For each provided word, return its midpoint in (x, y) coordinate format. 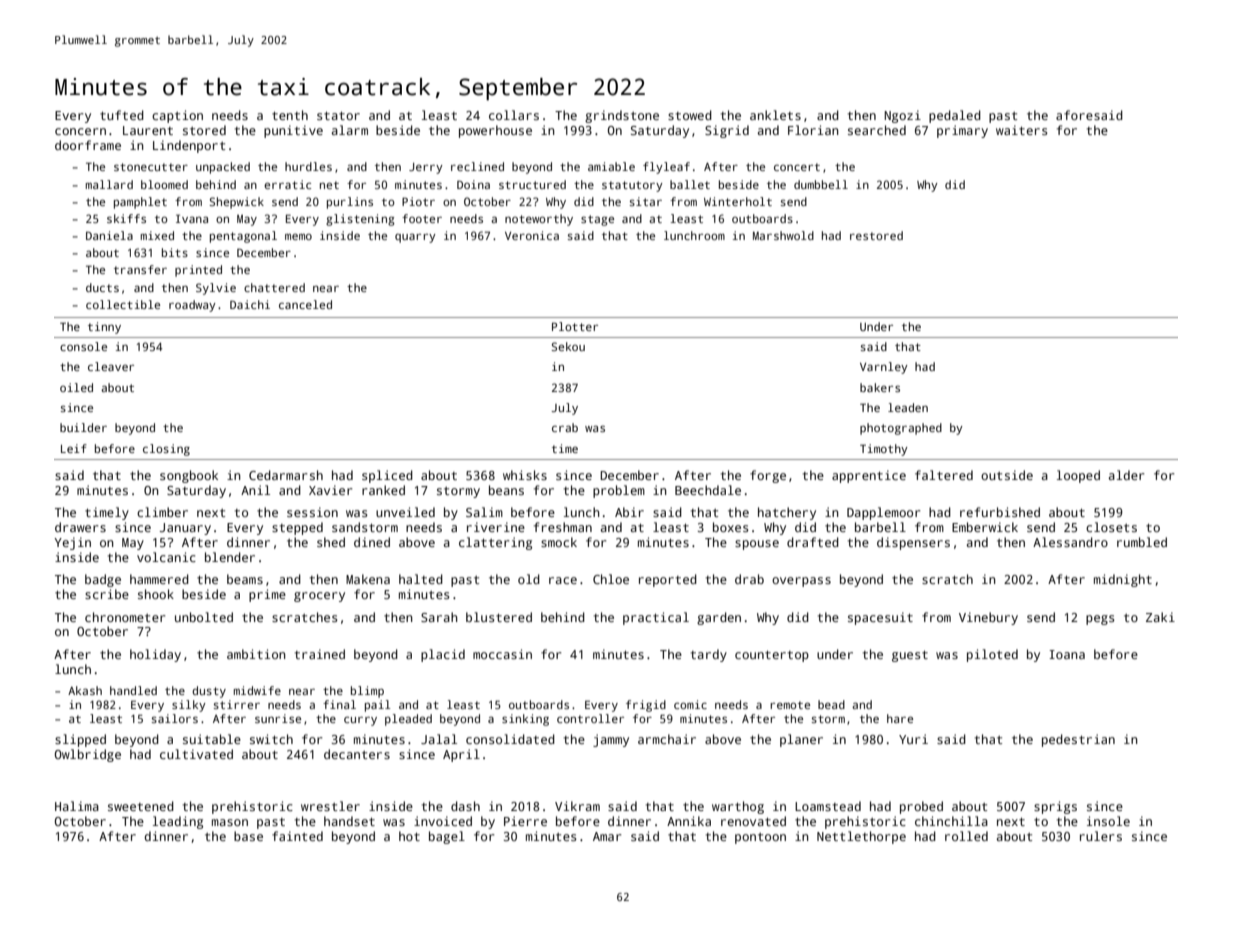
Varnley (884, 368)
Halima (77, 806)
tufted (122, 115)
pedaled (955, 116)
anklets (775, 115)
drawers (80, 527)
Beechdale (708, 490)
